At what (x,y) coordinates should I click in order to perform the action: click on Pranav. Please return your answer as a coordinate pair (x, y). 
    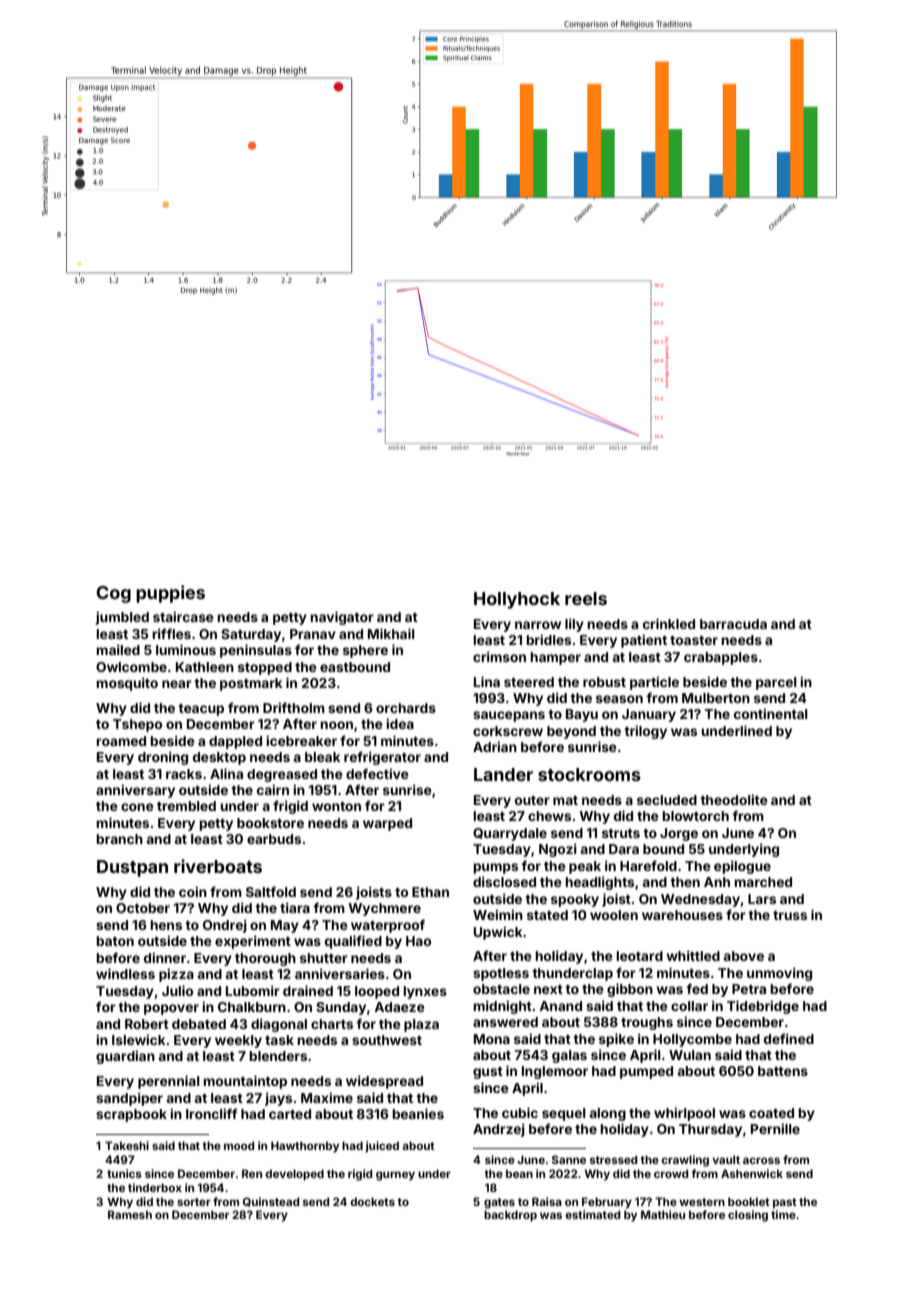
    Looking at the image, I should click on (313, 634).
